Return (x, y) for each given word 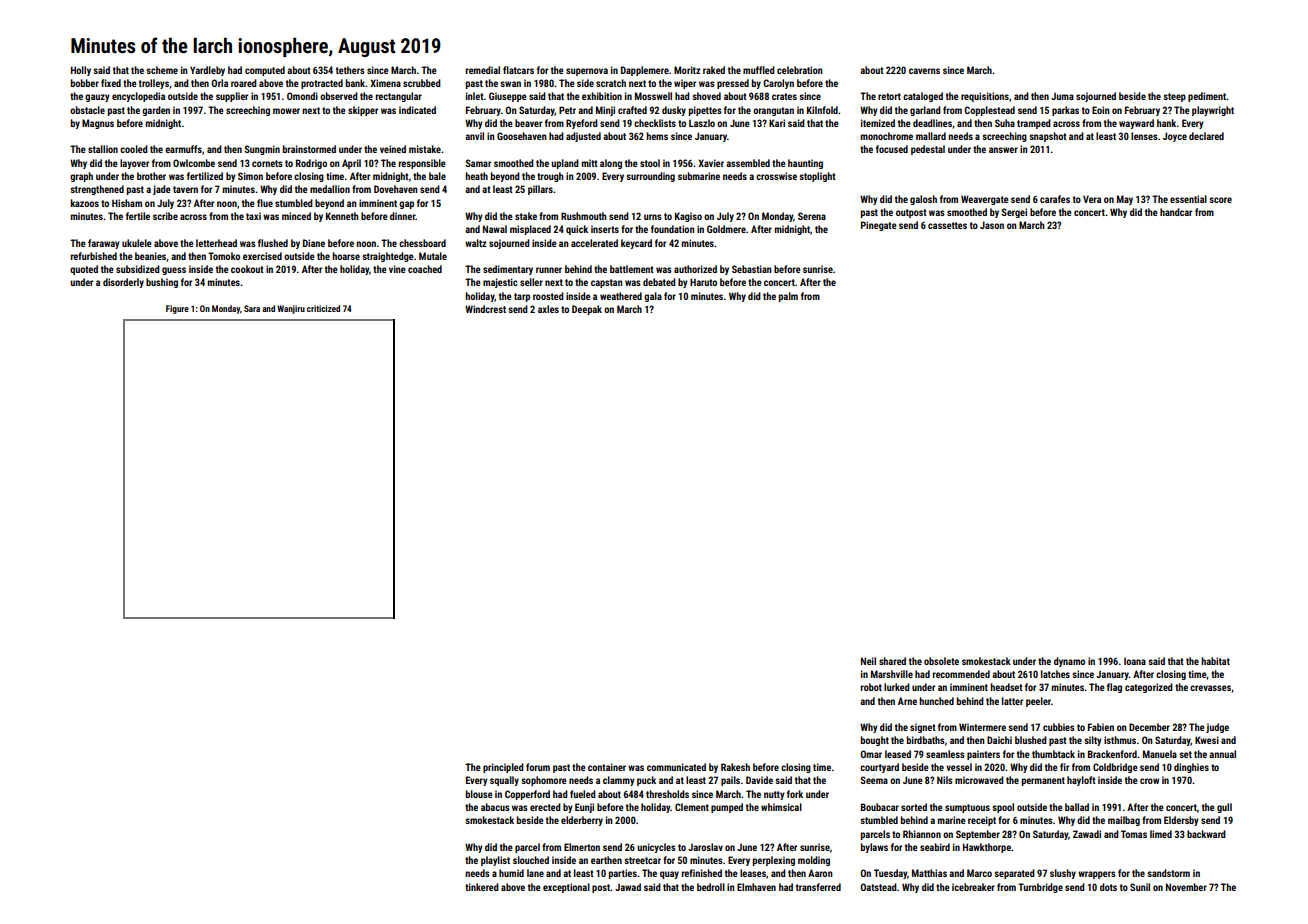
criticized (323, 308)
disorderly (123, 283)
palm (788, 297)
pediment (1207, 97)
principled (503, 768)
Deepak (587, 310)
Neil (868, 661)
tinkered (482, 887)
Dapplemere (645, 71)
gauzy (97, 98)
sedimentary (508, 270)
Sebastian (752, 269)
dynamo (1069, 662)
